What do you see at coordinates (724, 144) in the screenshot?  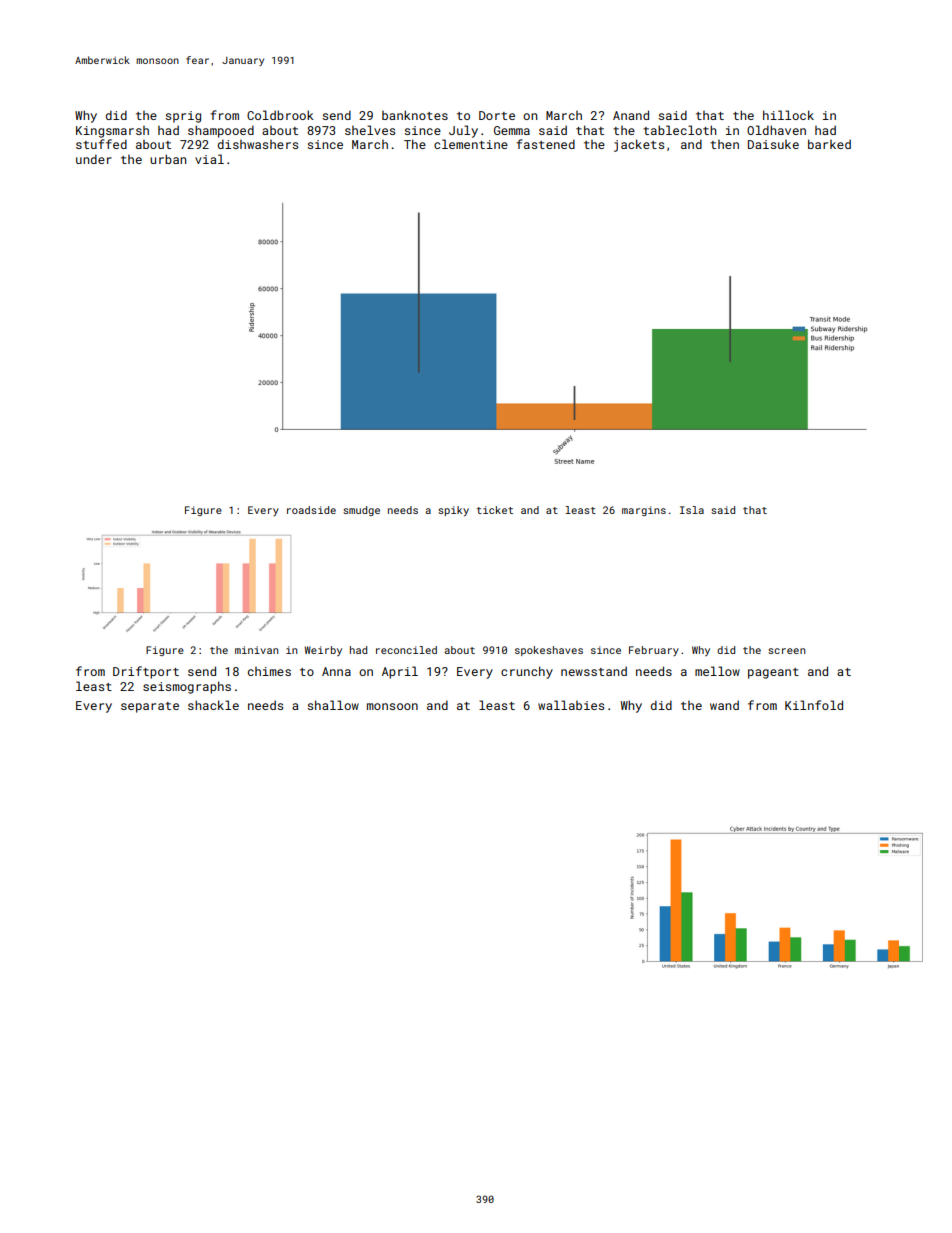 I see `then` at bounding box center [724, 144].
